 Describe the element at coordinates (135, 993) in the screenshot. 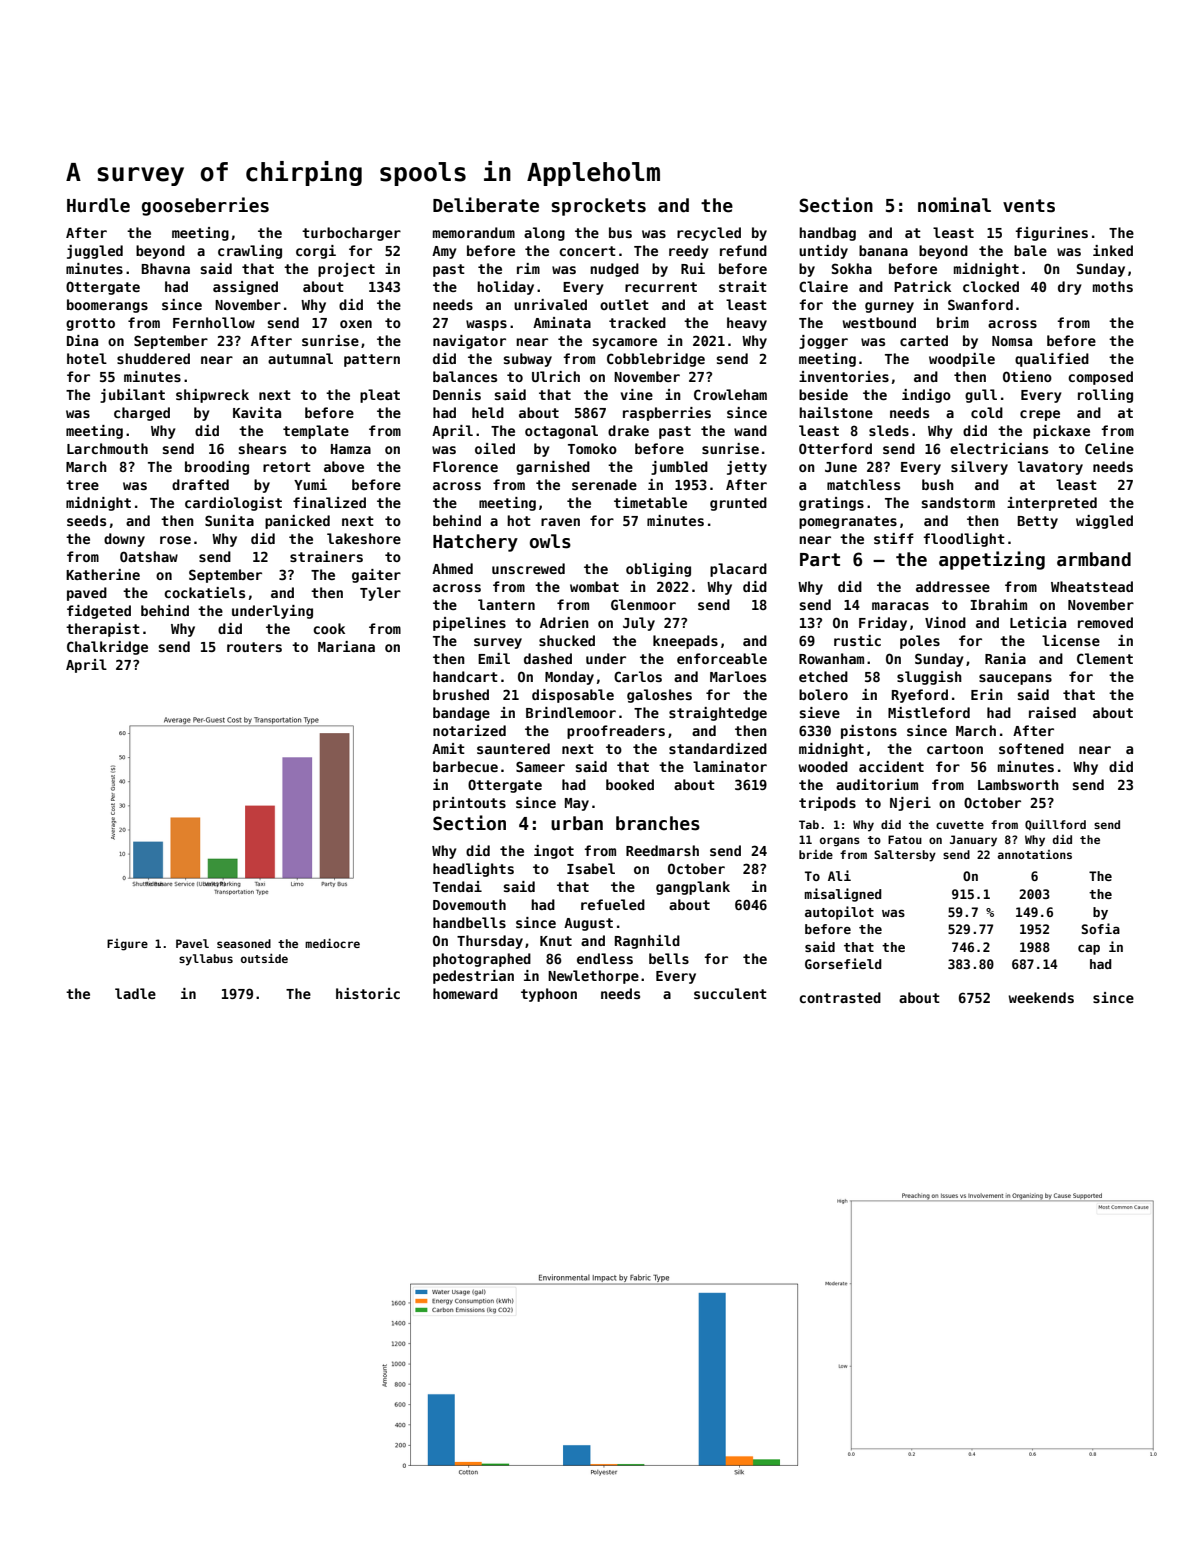

I see `ladle` at that location.
